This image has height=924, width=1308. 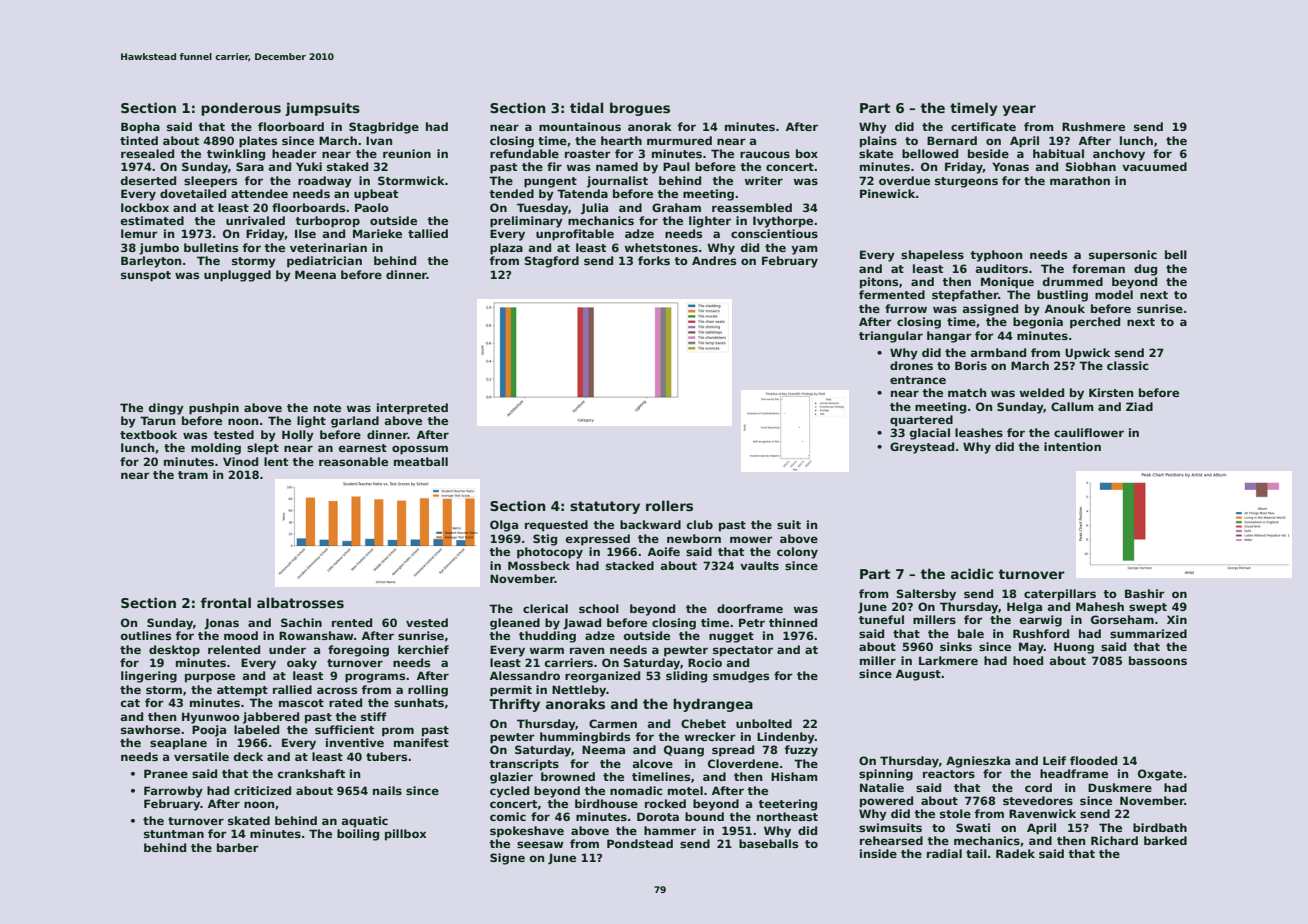 What do you see at coordinates (580, 126) in the image?
I see `mountainous` at bounding box center [580, 126].
